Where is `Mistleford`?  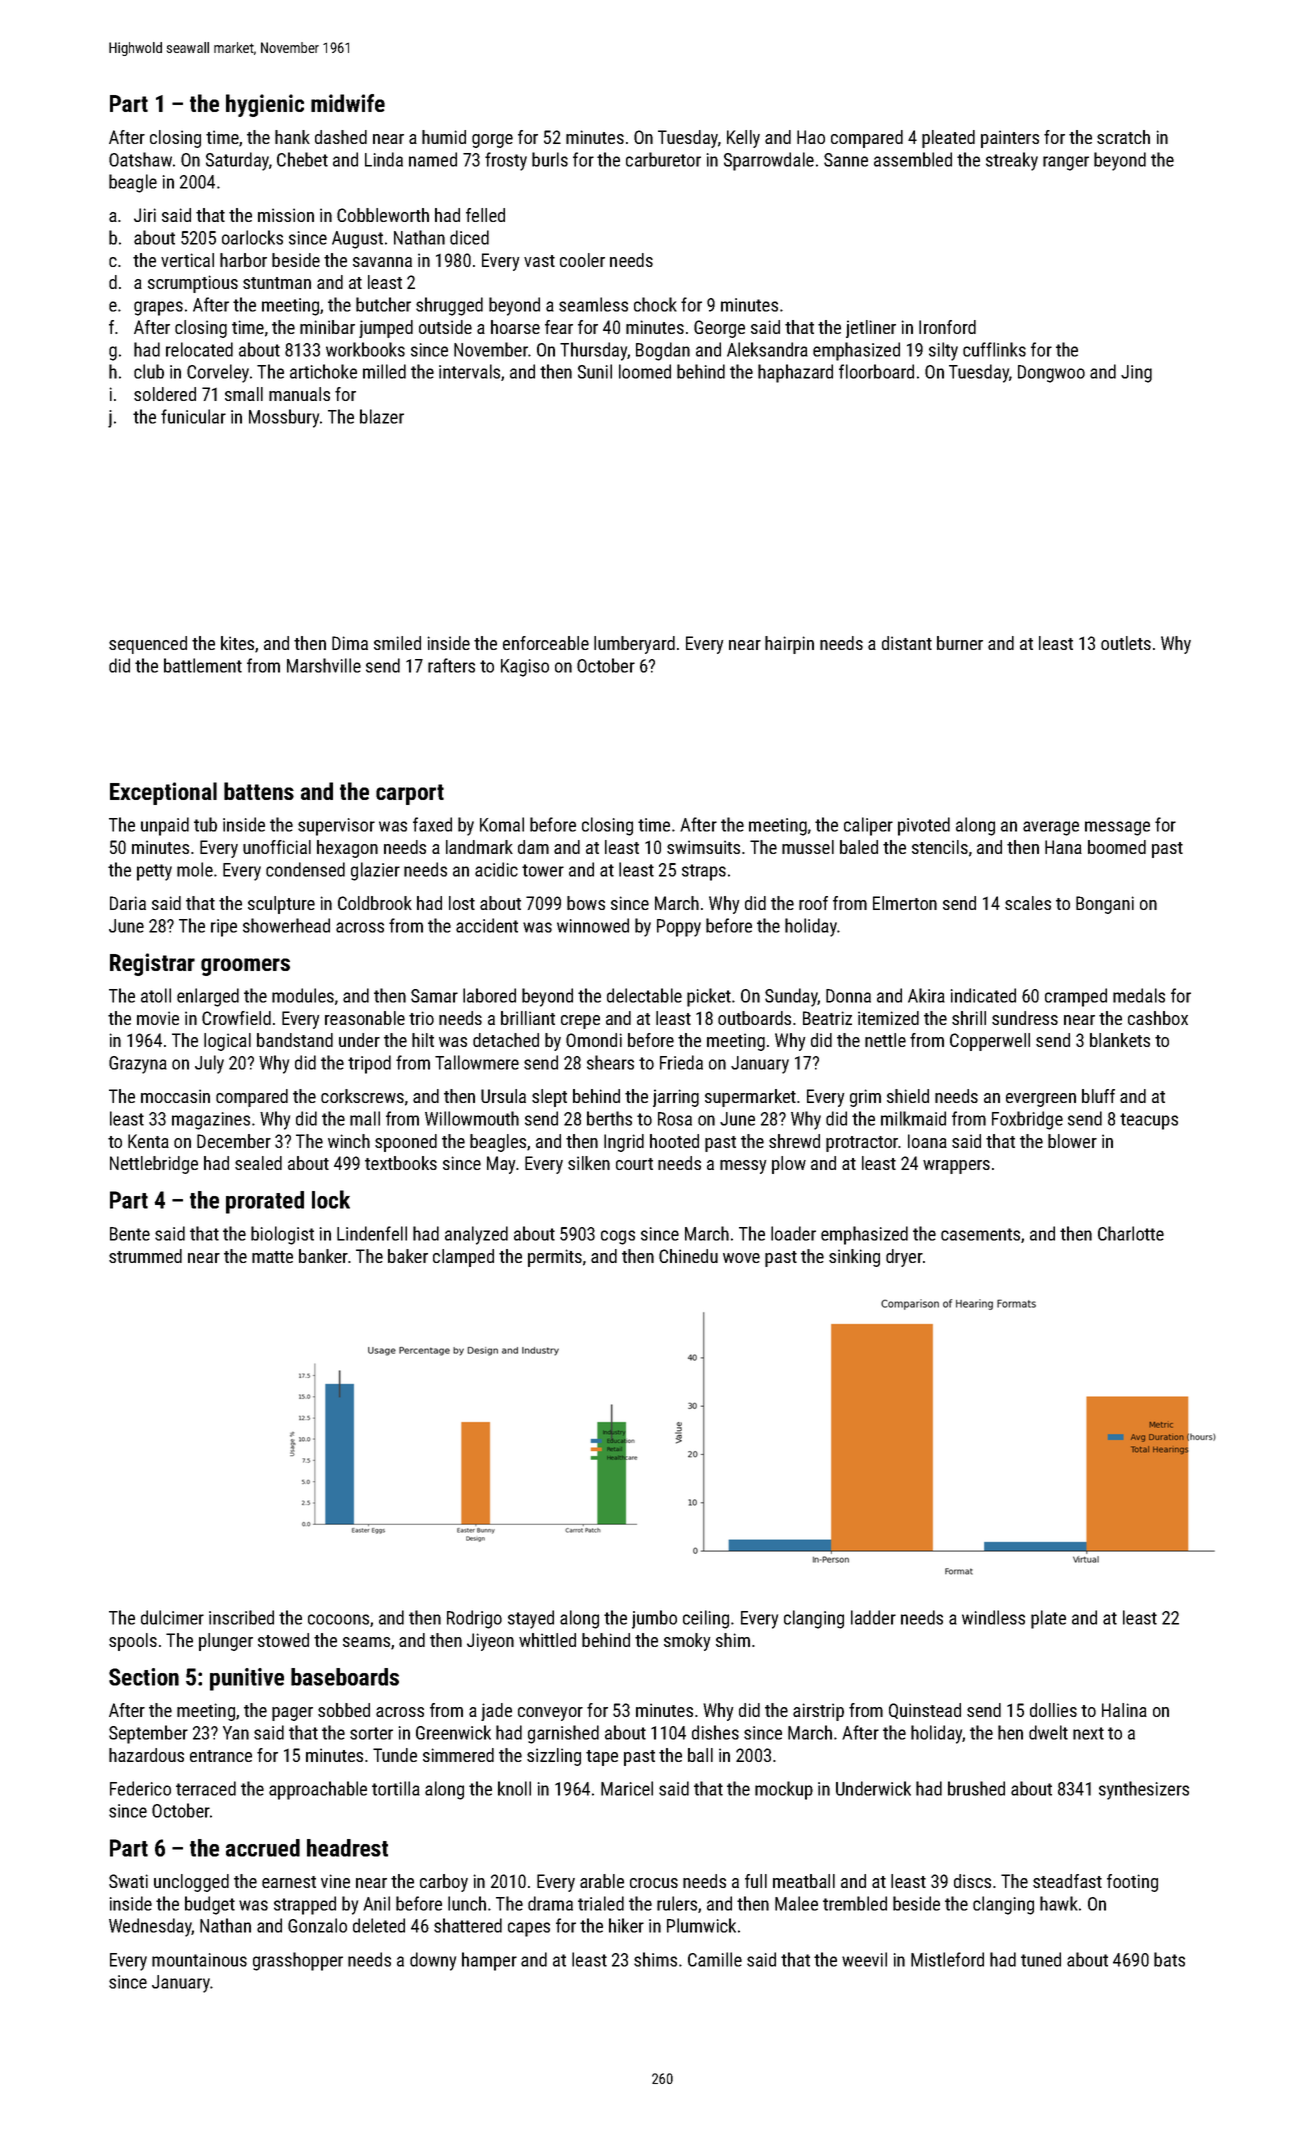 Mistleford is located at coordinates (947, 1959).
